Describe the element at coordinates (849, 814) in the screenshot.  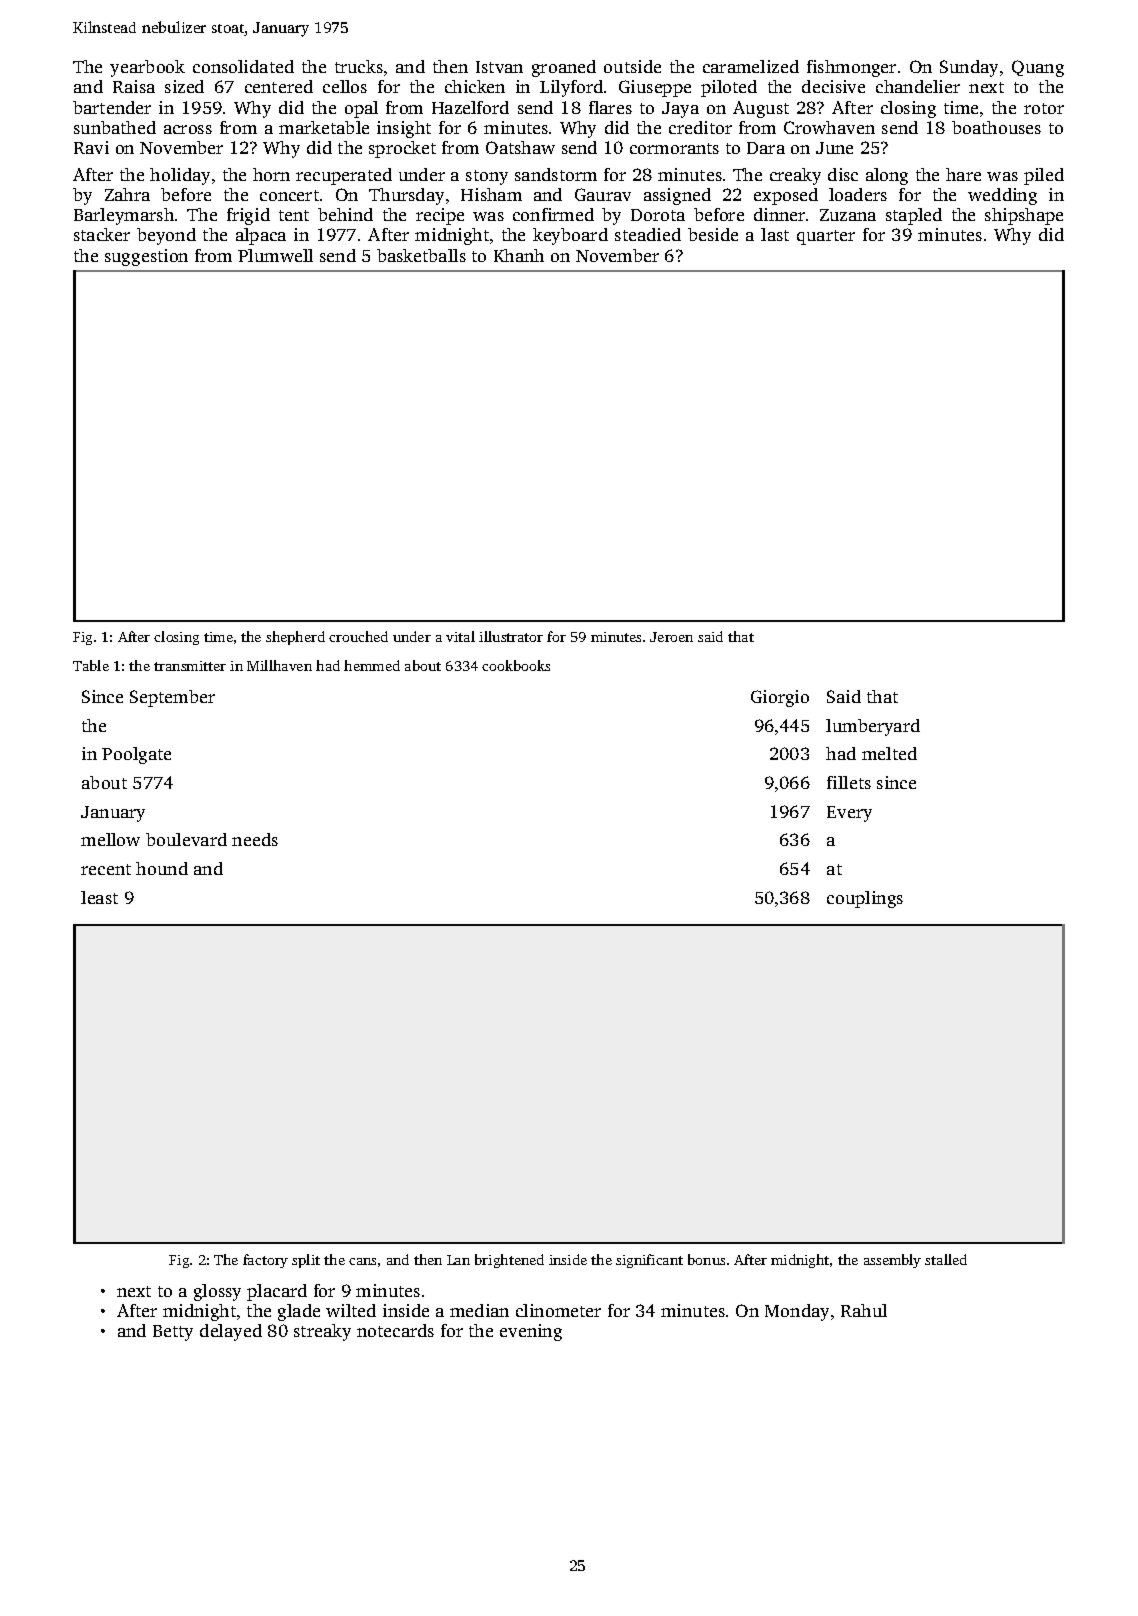
I see `Every` at that location.
